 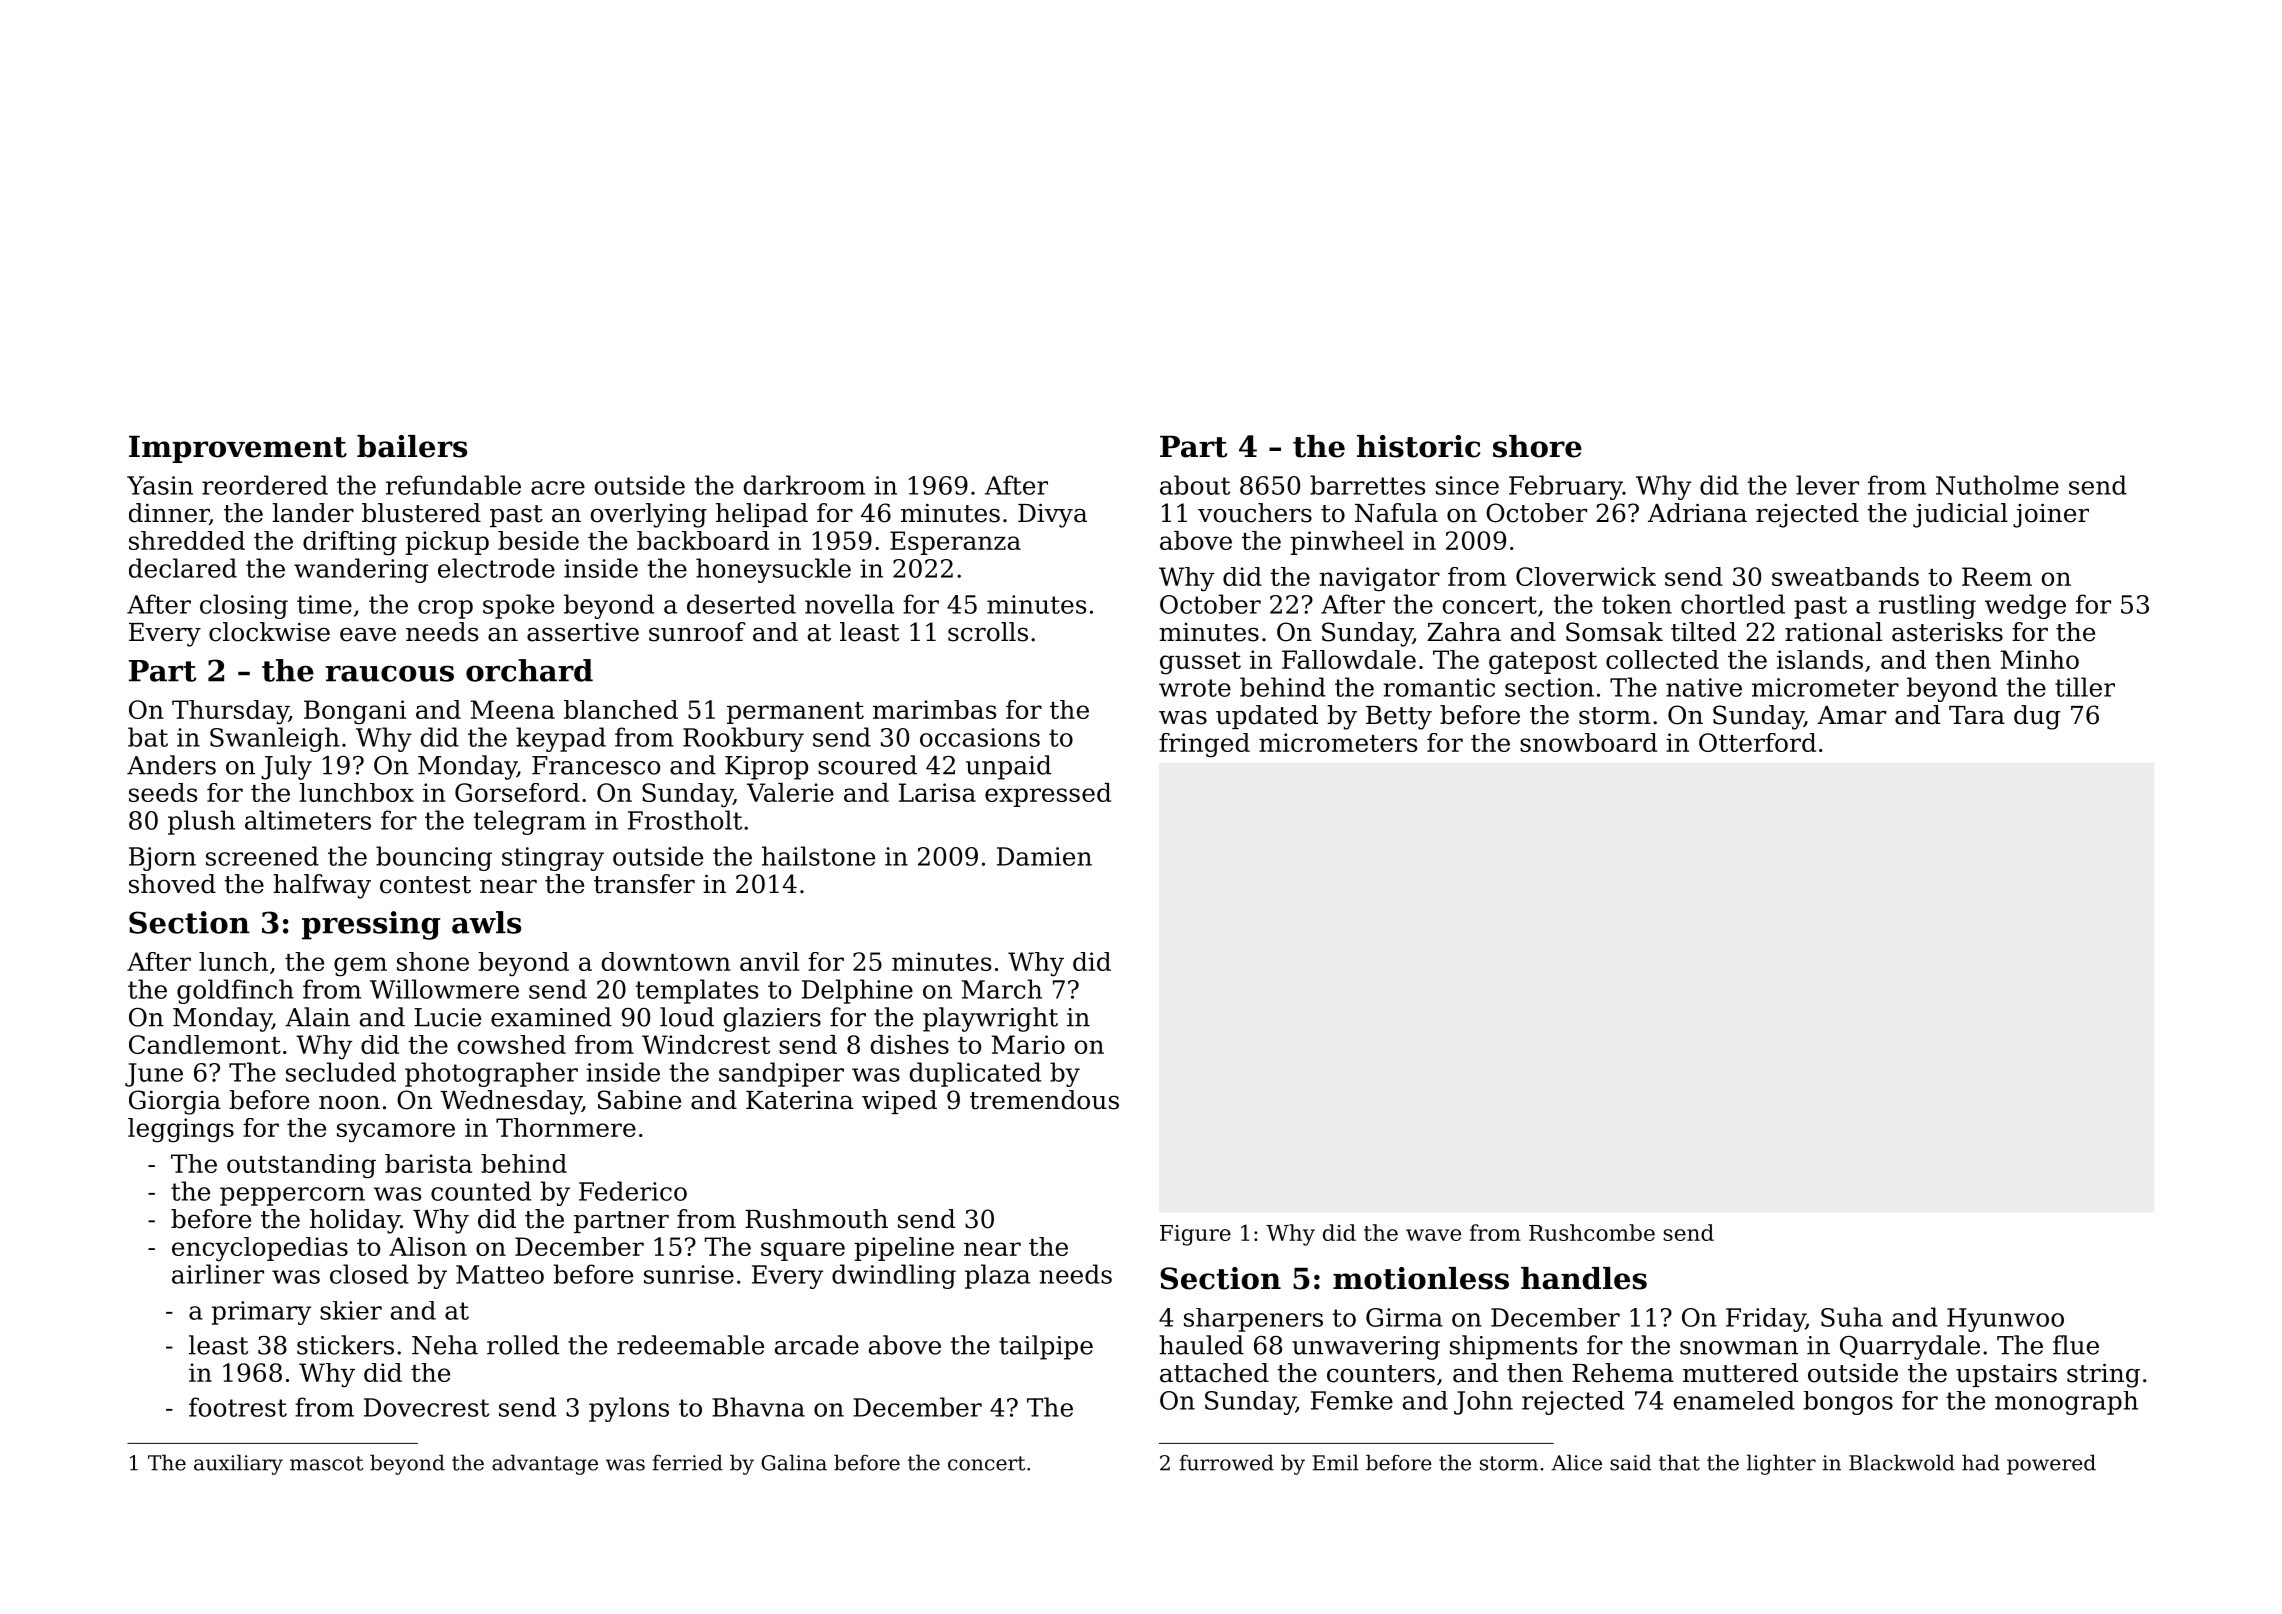 I want to click on Otterford, so click(x=1757, y=742).
